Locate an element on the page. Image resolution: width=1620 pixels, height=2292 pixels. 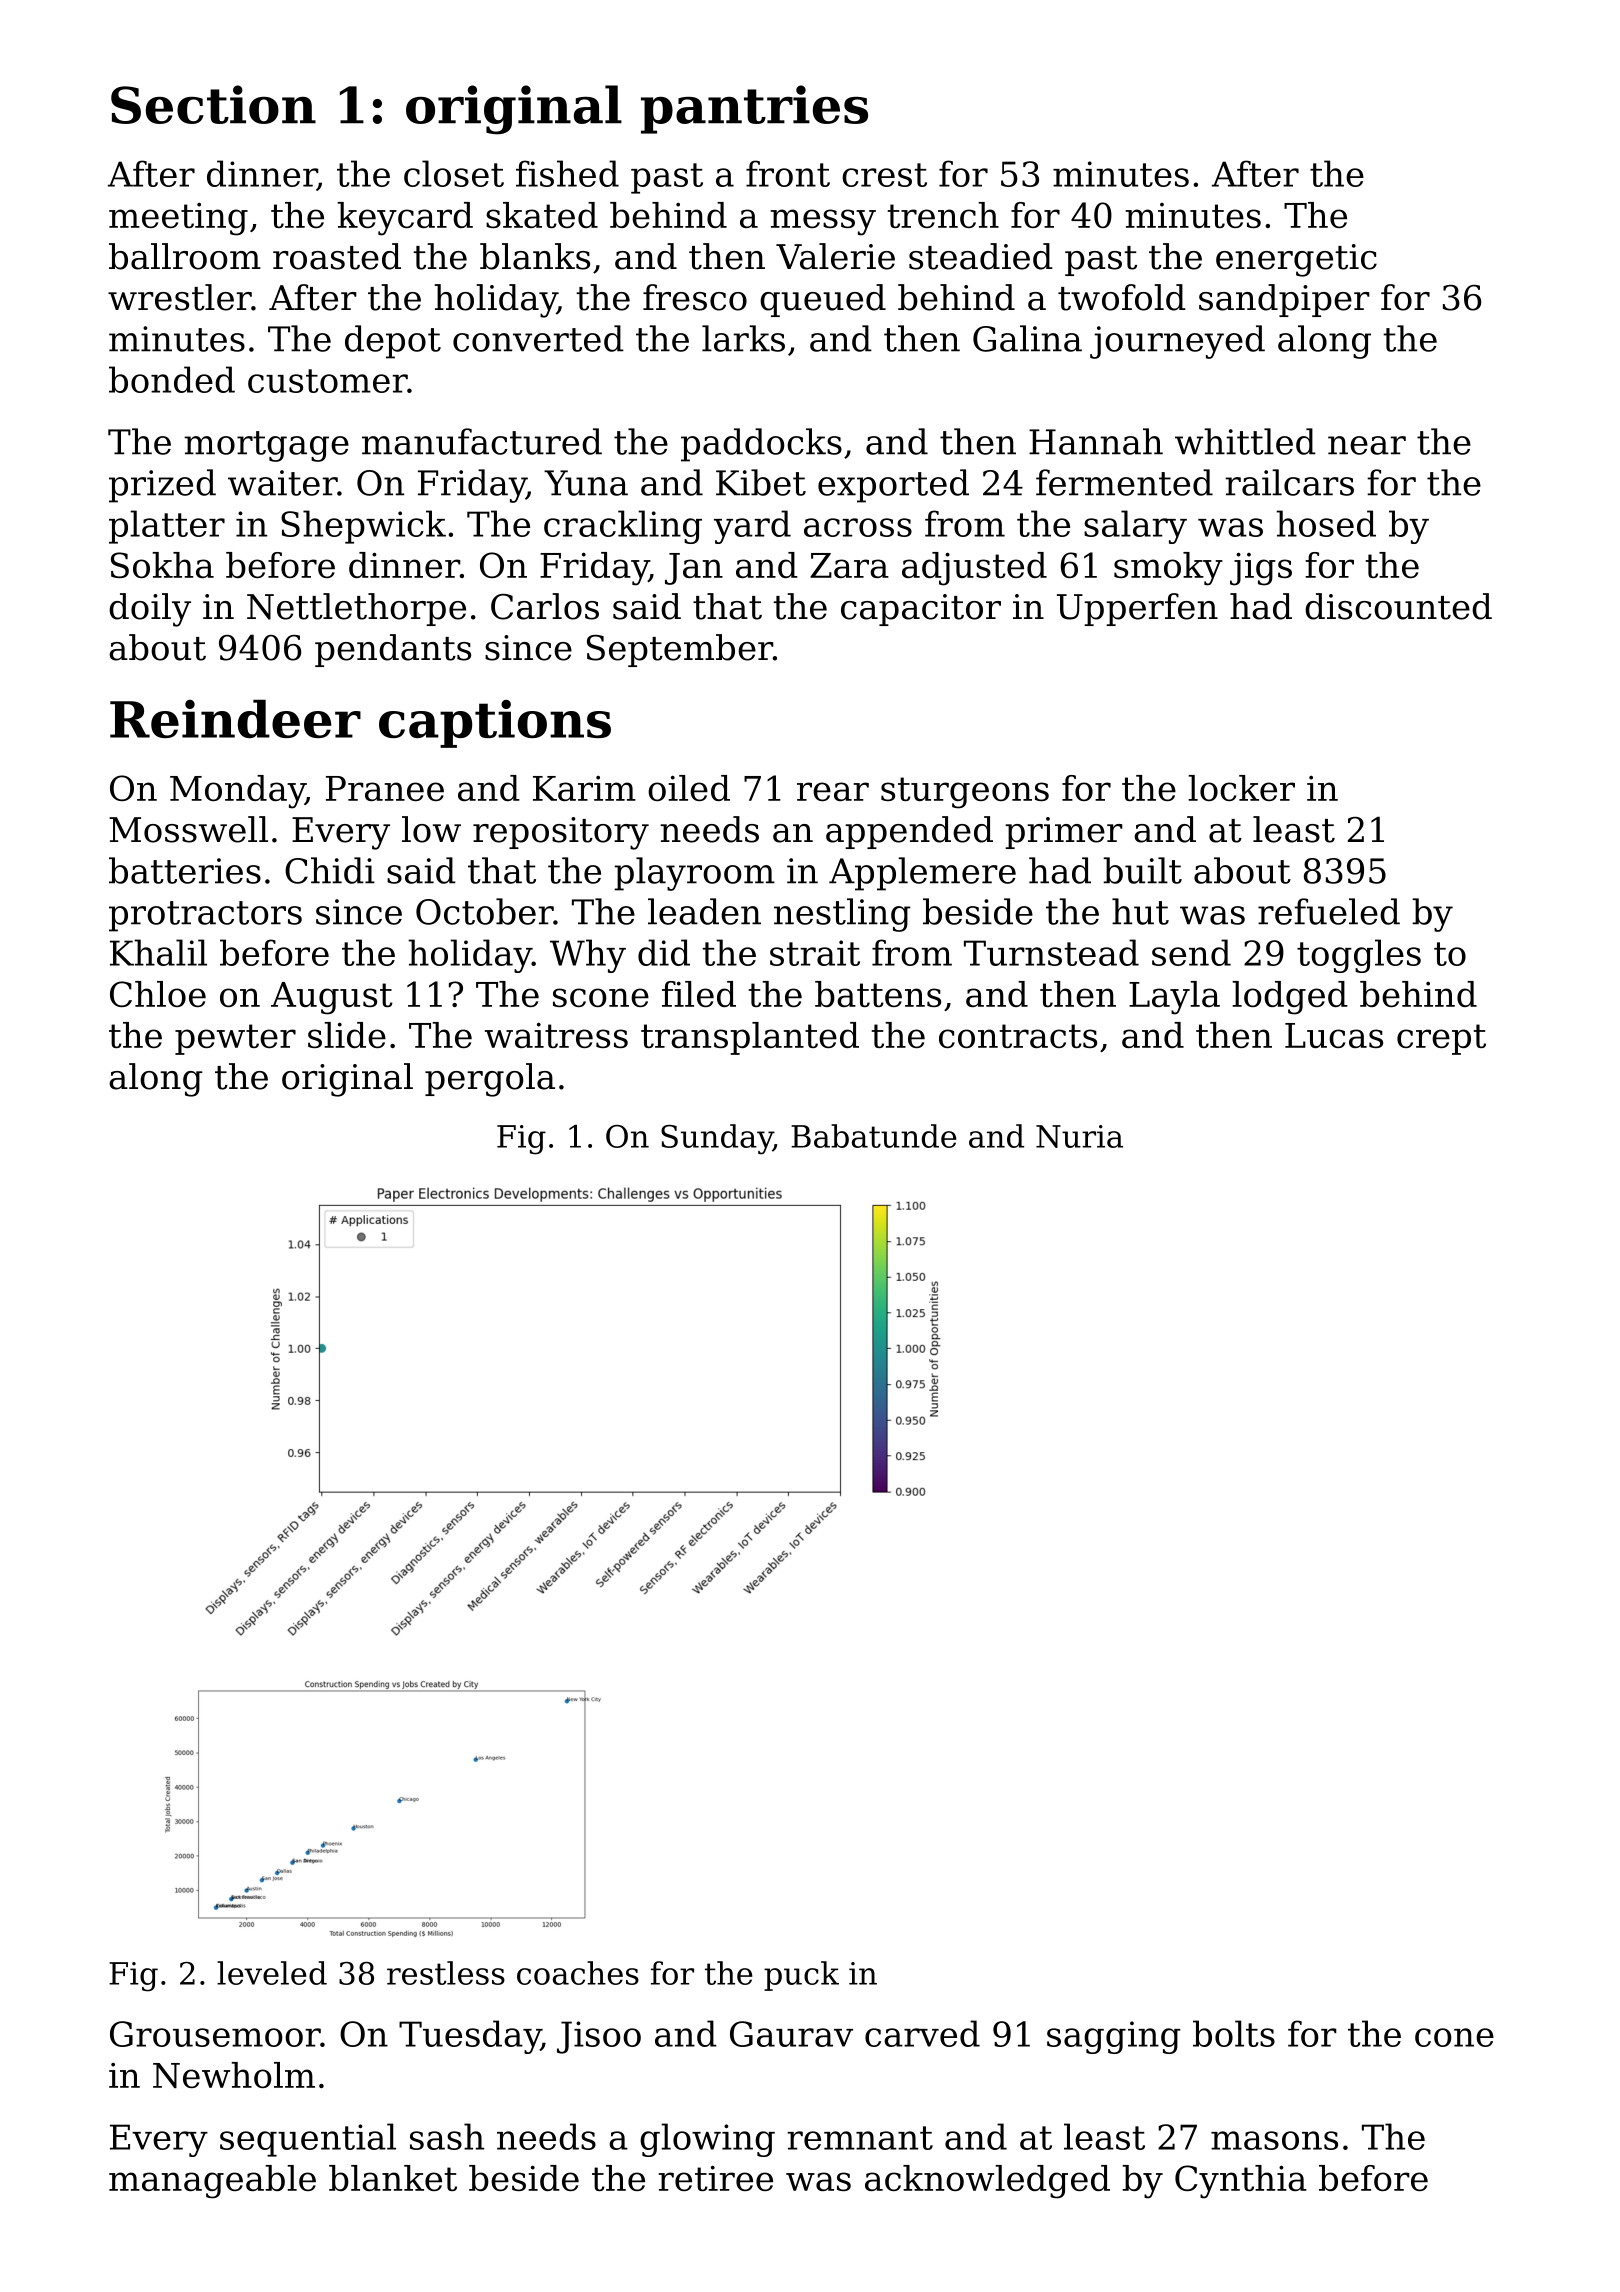
leveled is located at coordinates (272, 1973).
